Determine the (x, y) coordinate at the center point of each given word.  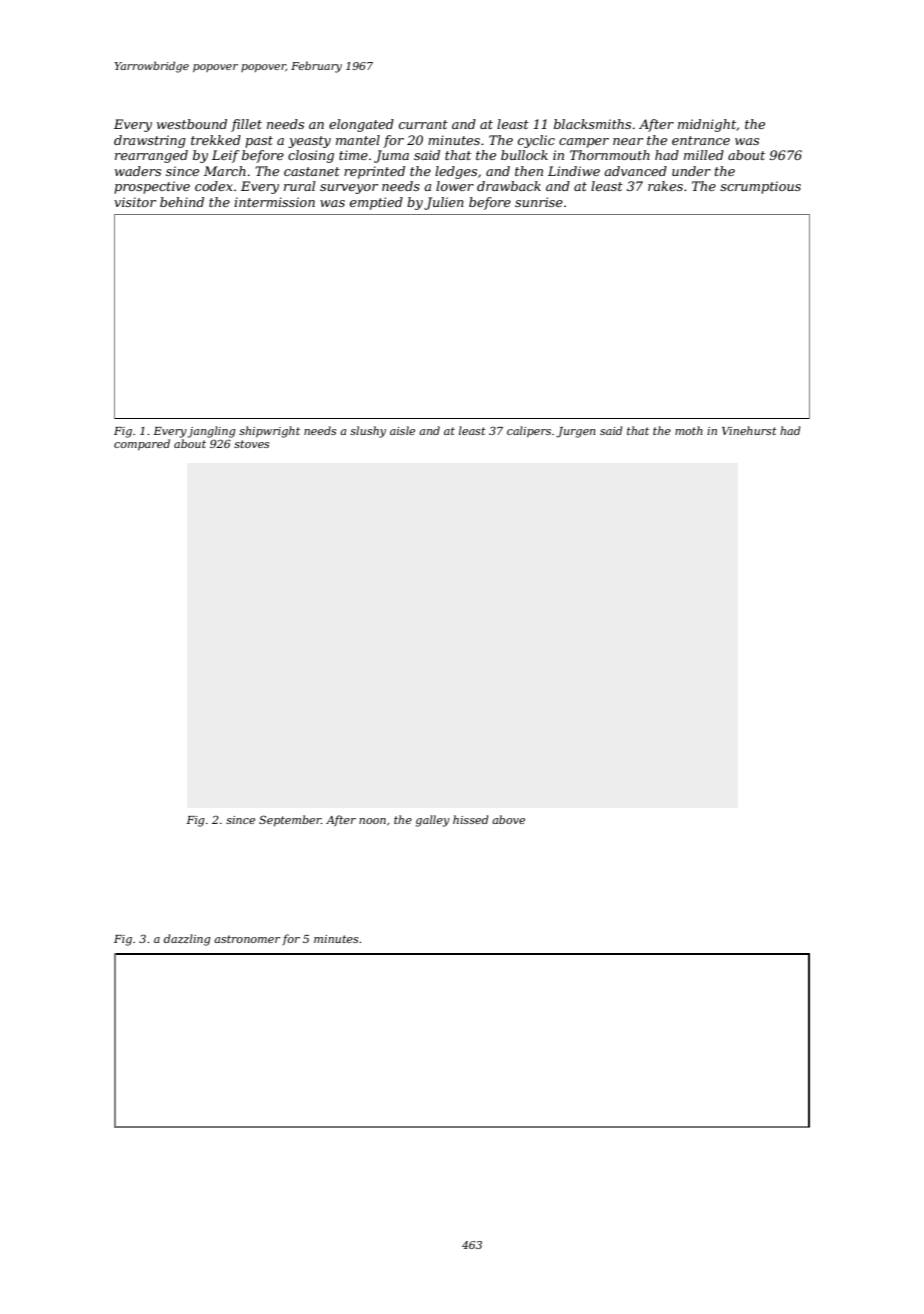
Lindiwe (574, 171)
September (290, 821)
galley (432, 821)
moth (689, 430)
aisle (402, 430)
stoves (251, 444)
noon (372, 821)
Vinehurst (749, 430)
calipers (529, 432)
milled (704, 155)
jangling (211, 432)
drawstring (150, 141)
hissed (471, 819)
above (508, 819)
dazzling (187, 940)
